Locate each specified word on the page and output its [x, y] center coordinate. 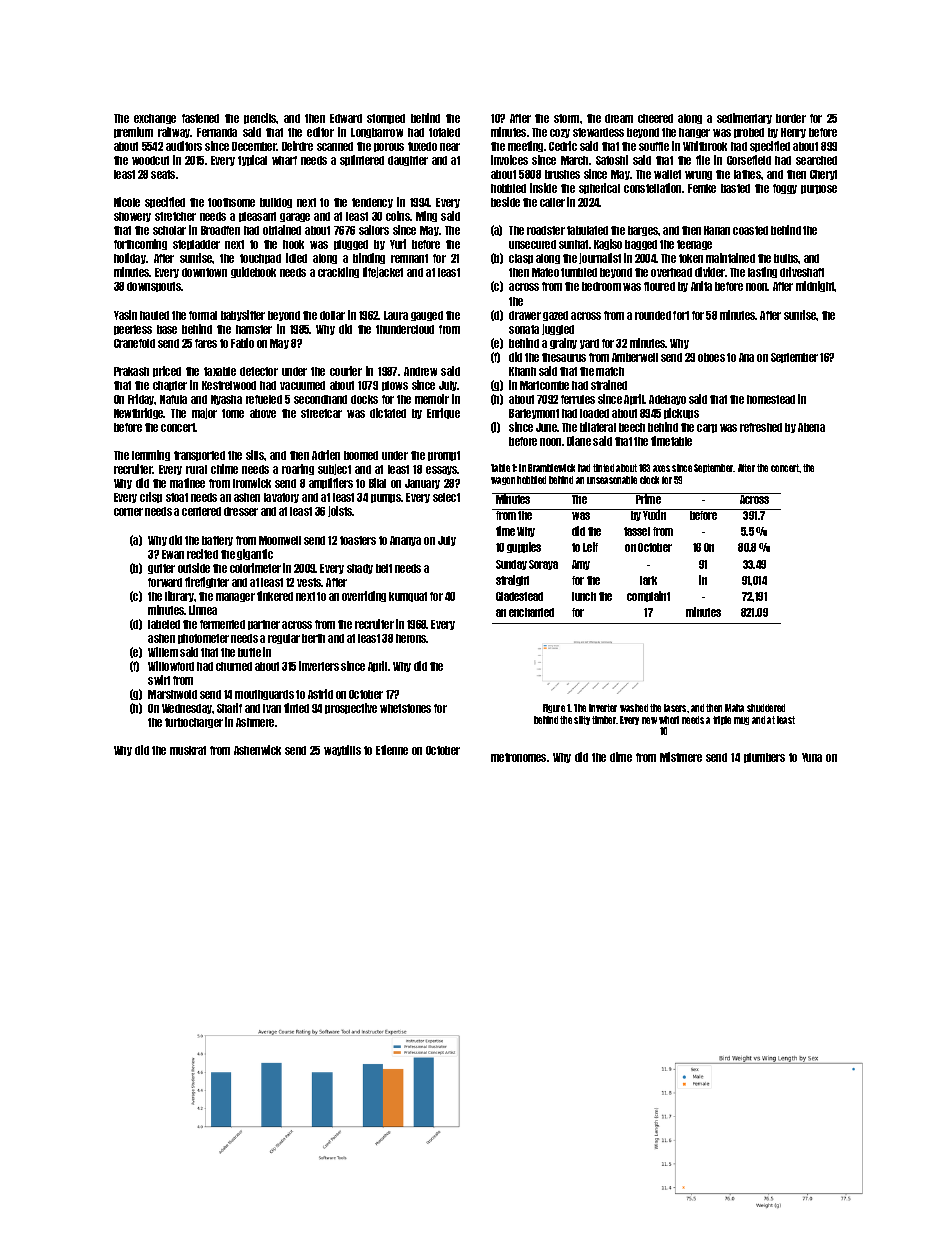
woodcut [150, 160]
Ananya [405, 541]
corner [128, 512]
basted [735, 188]
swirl [159, 680]
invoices [509, 160]
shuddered [766, 708]
